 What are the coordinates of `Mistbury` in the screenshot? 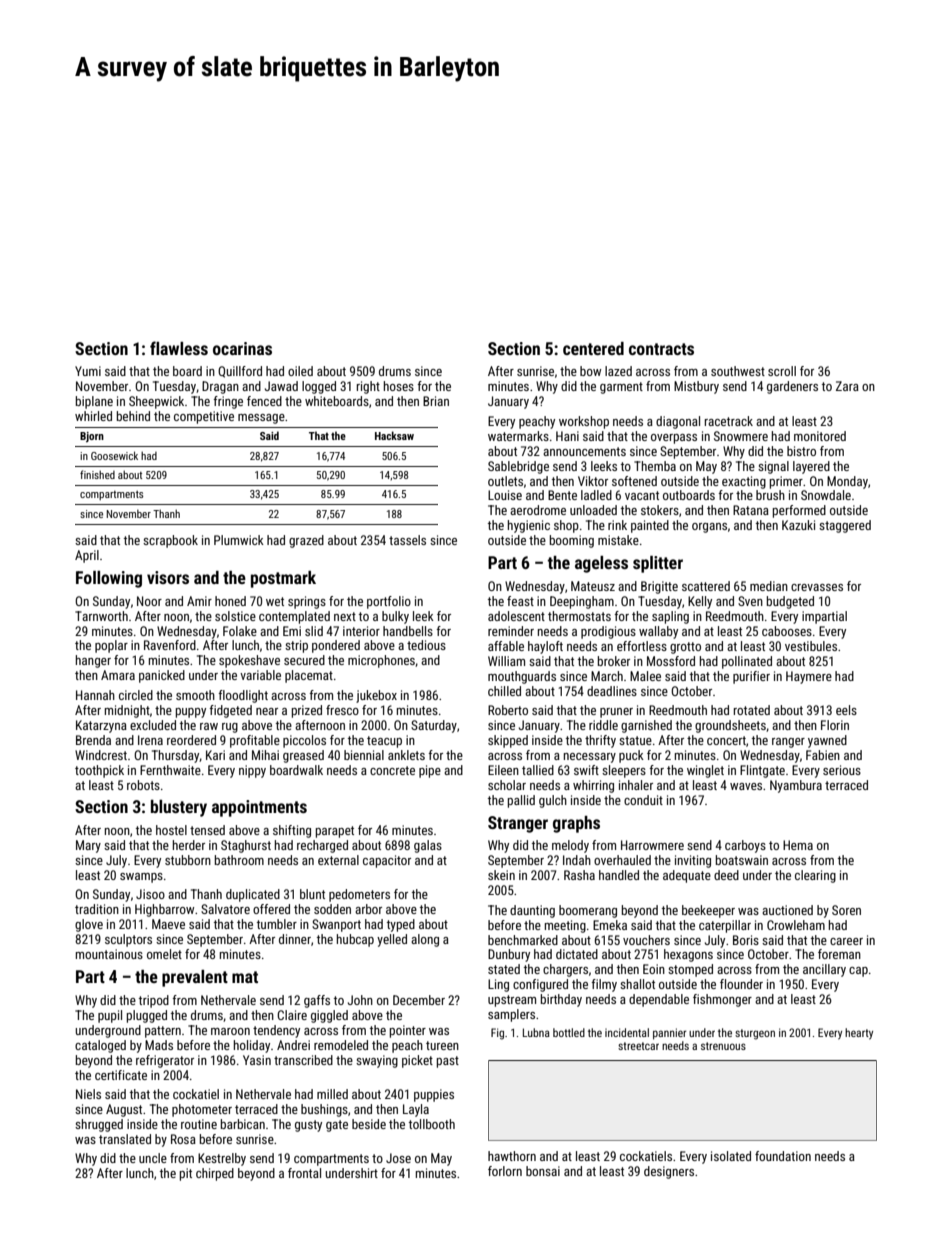 It's located at (696, 387).
